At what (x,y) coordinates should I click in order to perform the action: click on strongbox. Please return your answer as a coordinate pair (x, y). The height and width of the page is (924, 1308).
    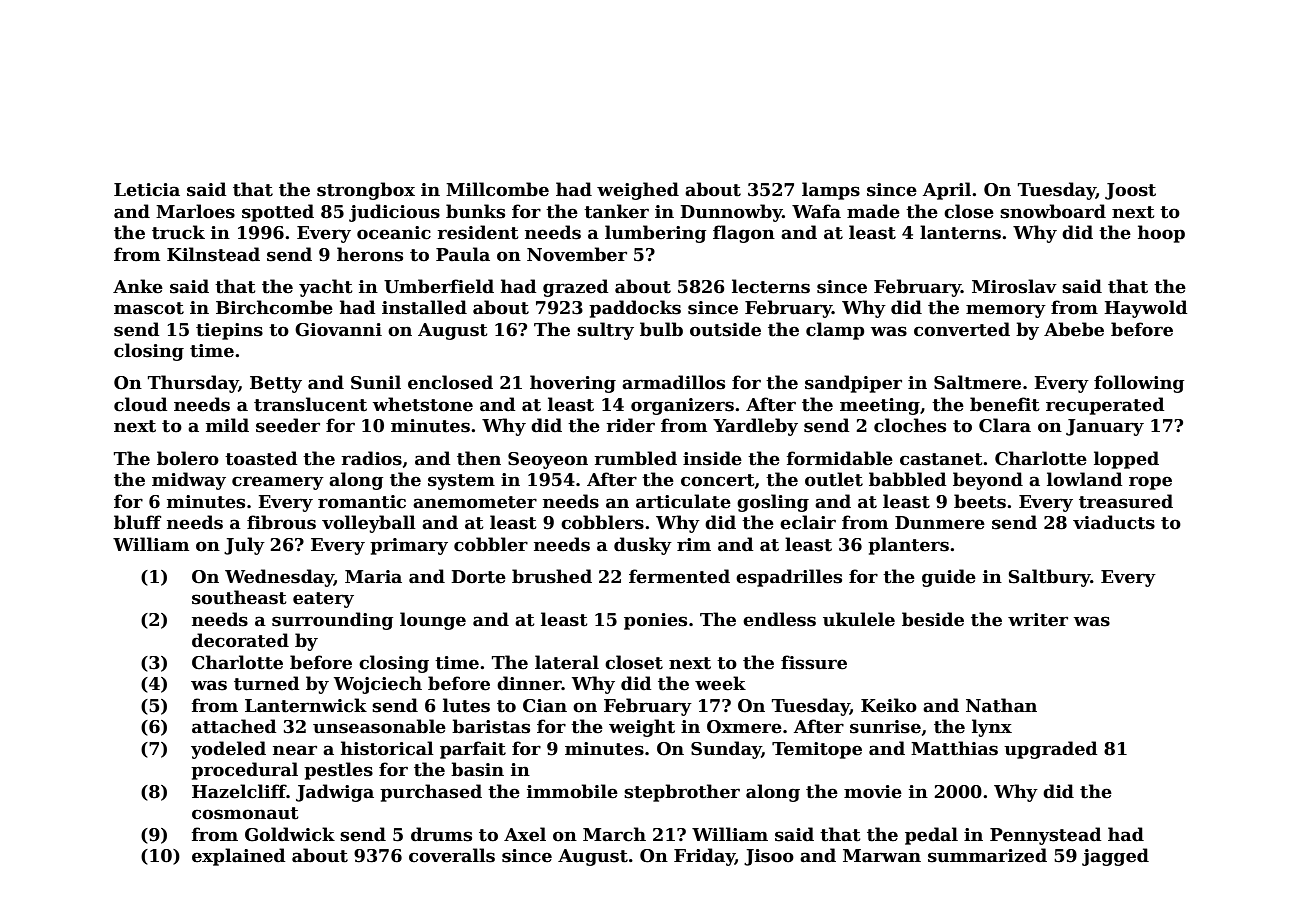
    Looking at the image, I should click on (366, 191).
